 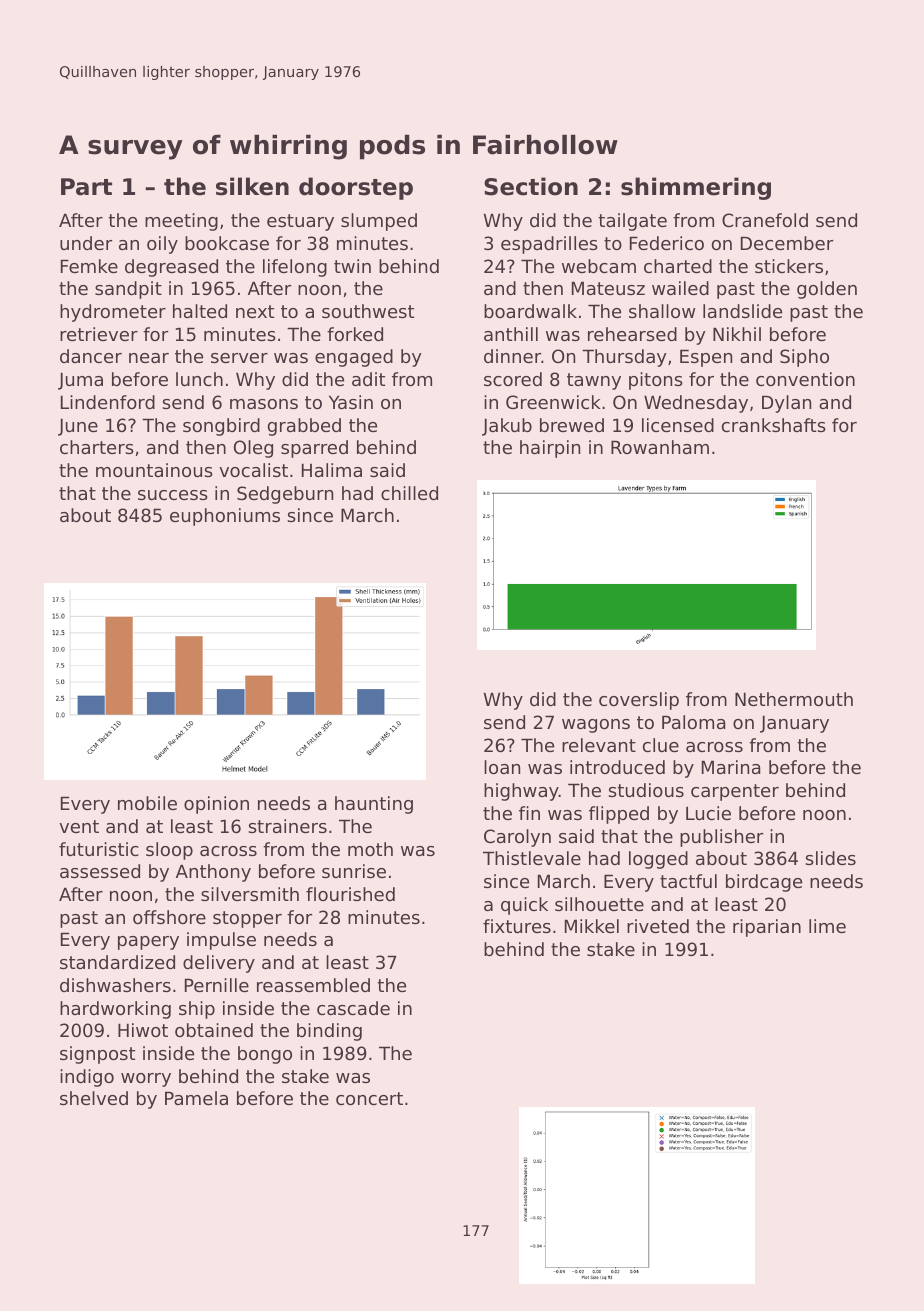 I want to click on silken, so click(x=252, y=186).
